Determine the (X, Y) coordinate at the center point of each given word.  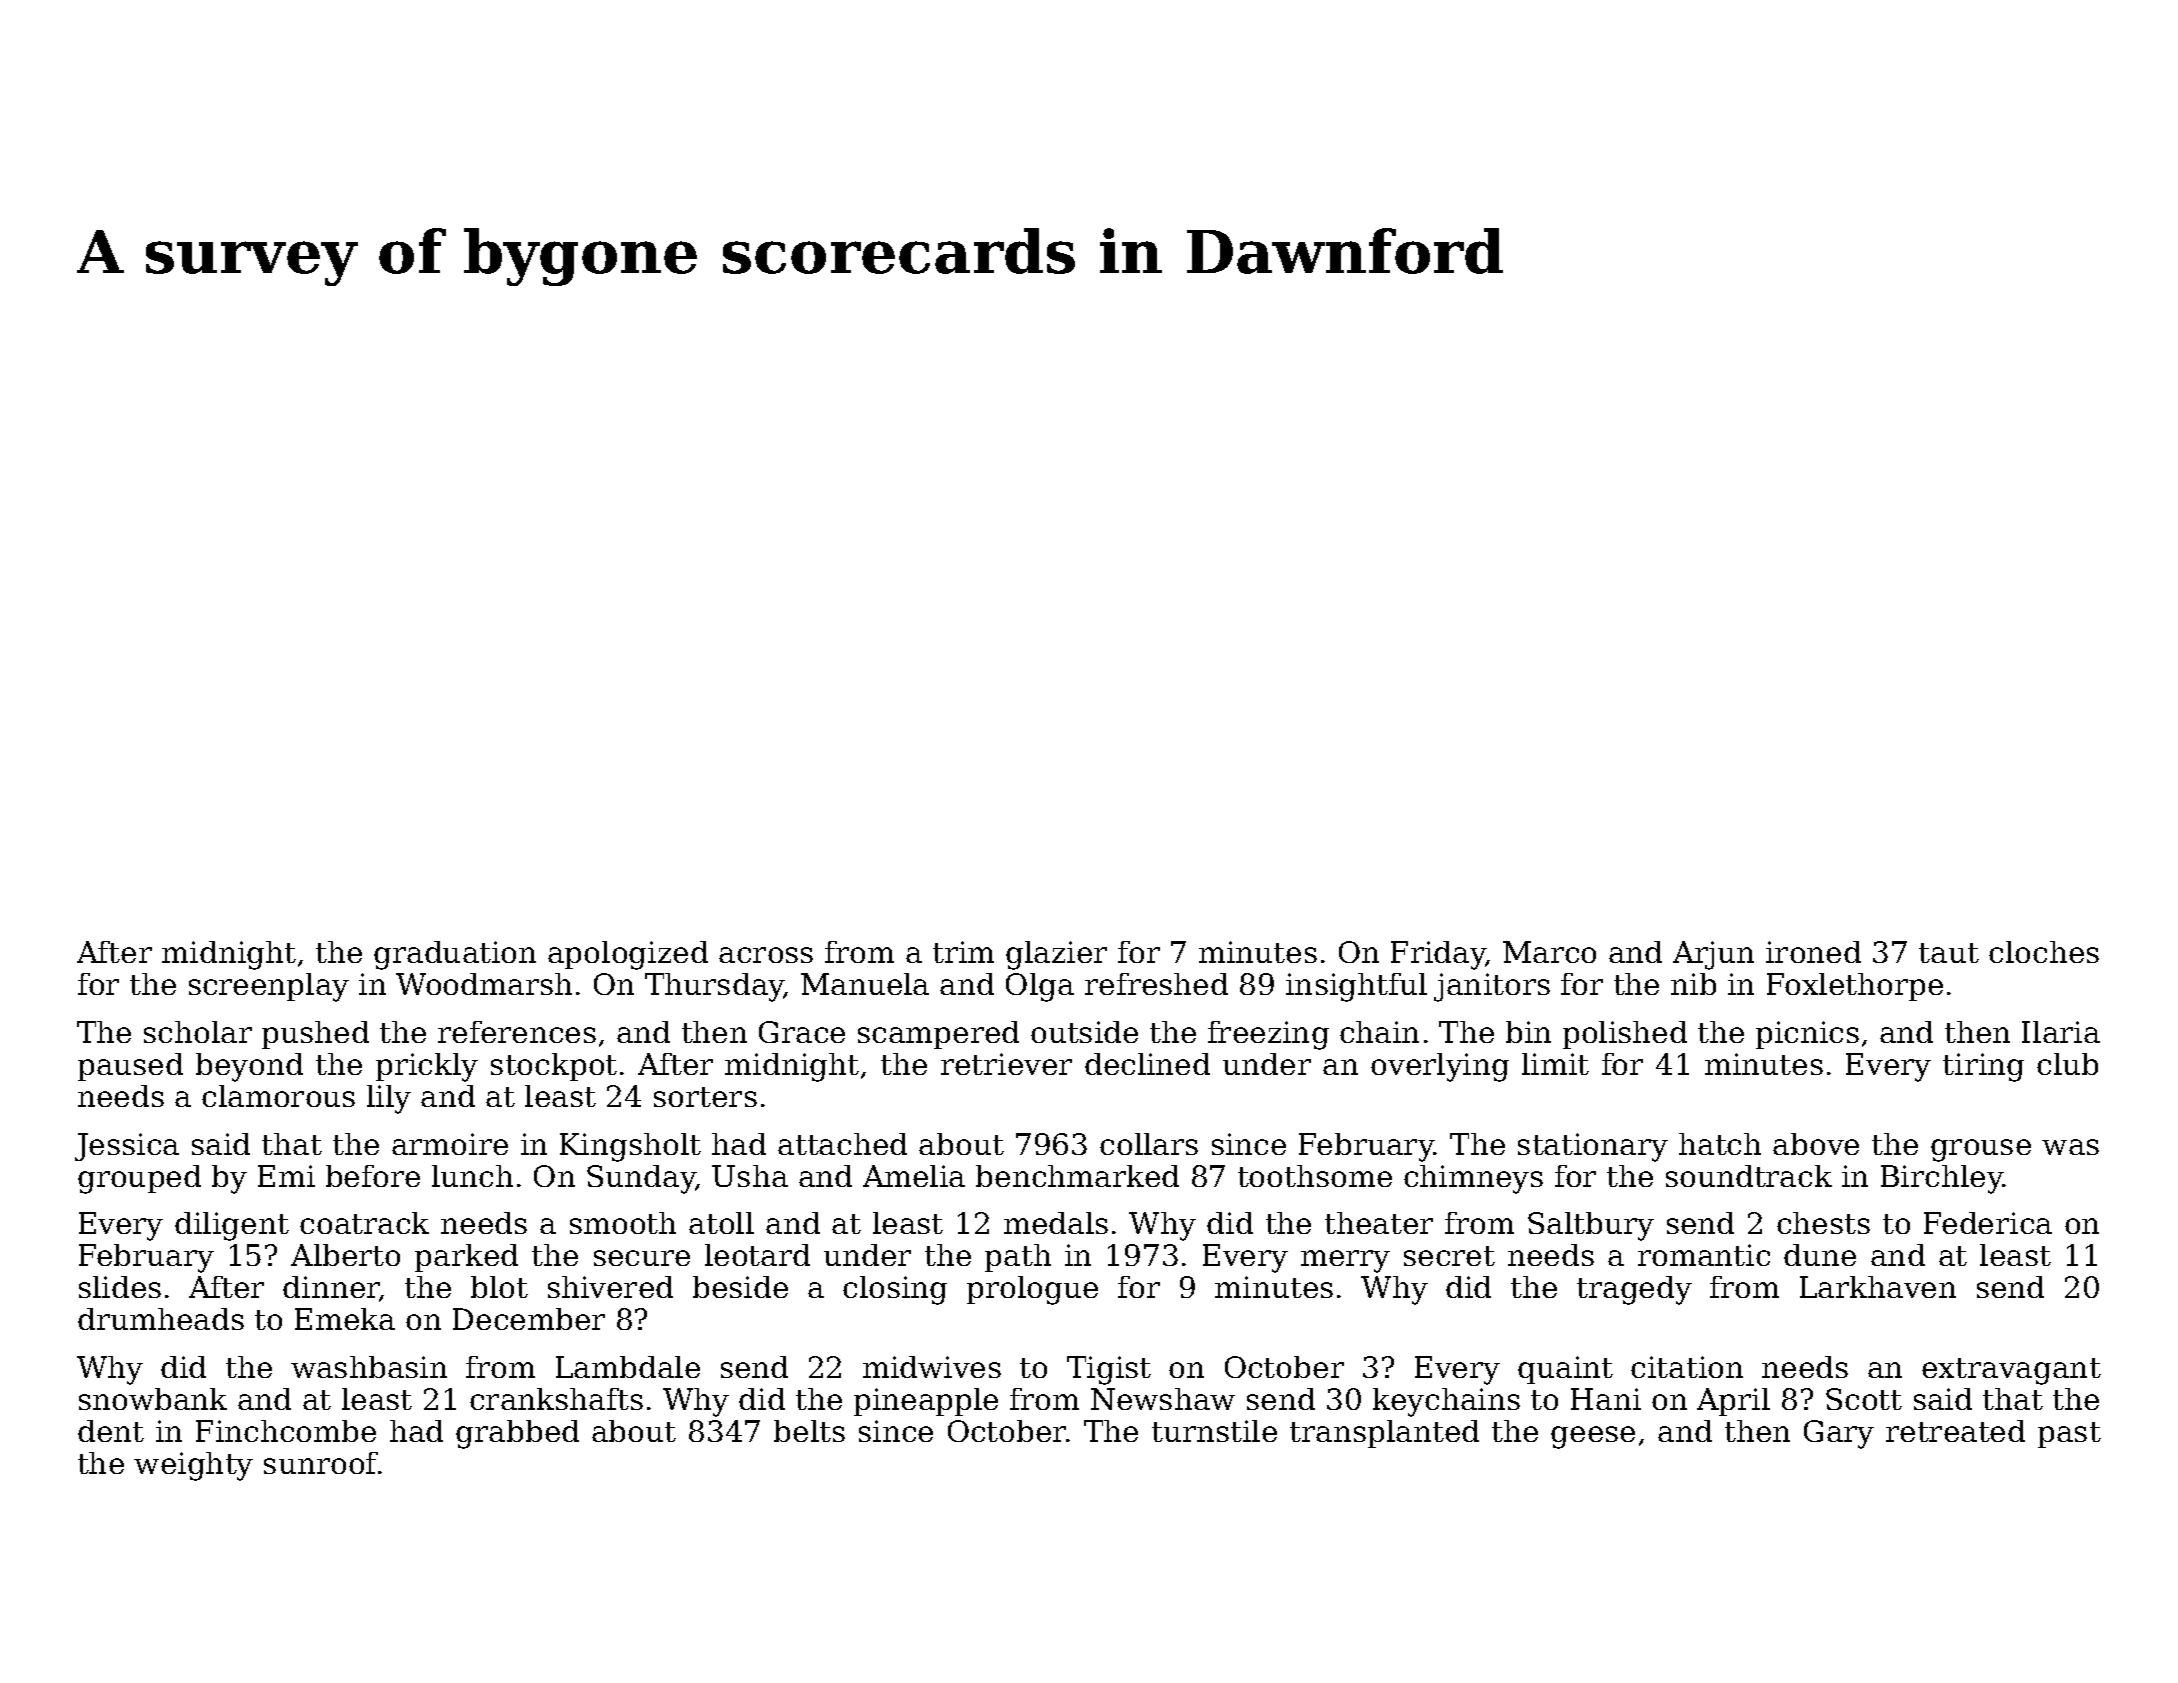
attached (842, 1144)
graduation (455, 955)
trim (963, 952)
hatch (1720, 1144)
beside (740, 1287)
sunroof (321, 1463)
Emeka (345, 1319)
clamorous (278, 1096)
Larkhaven (1878, 1287)
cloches (2044, 952)
